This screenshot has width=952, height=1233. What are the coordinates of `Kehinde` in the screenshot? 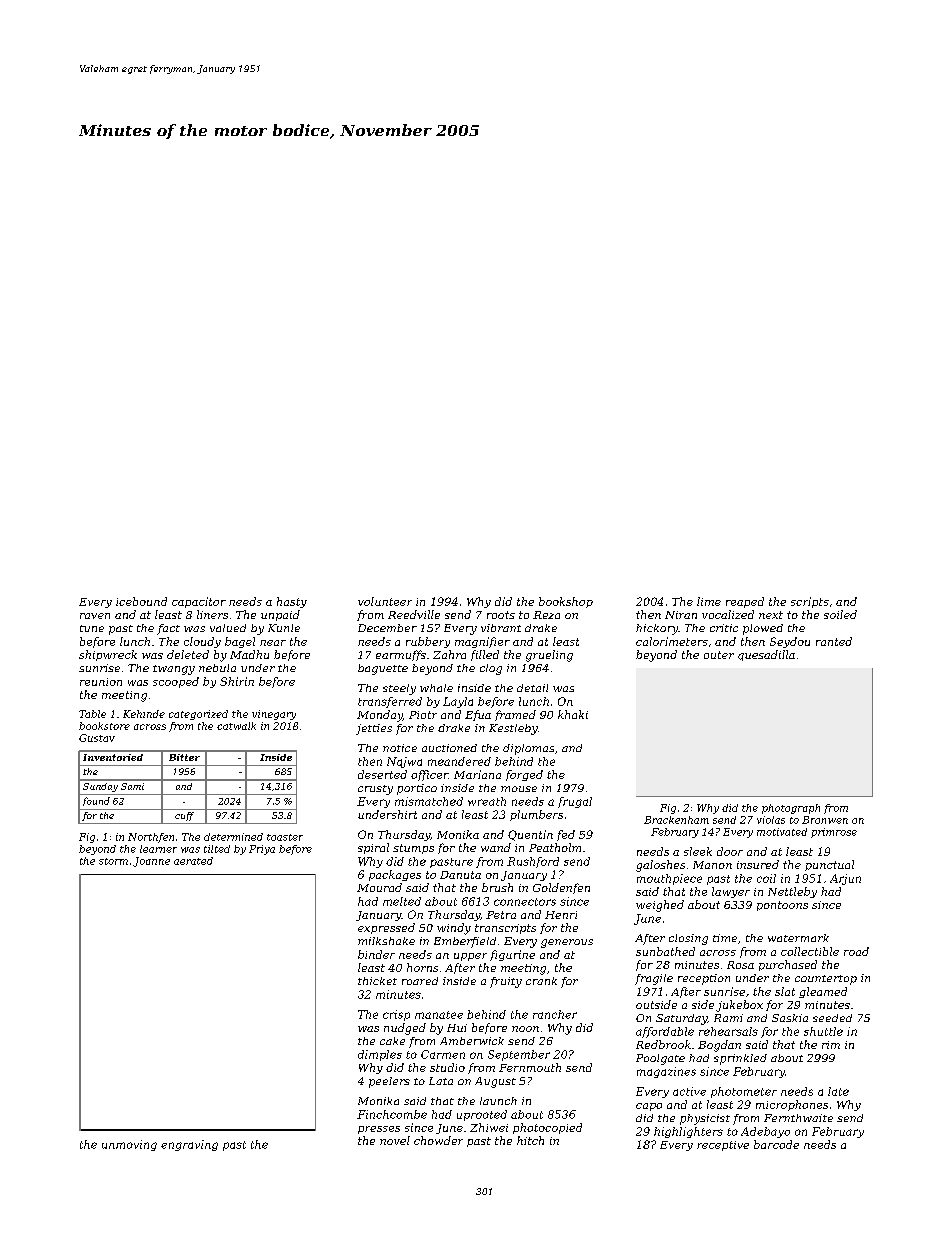 It's located at (144, 714).
